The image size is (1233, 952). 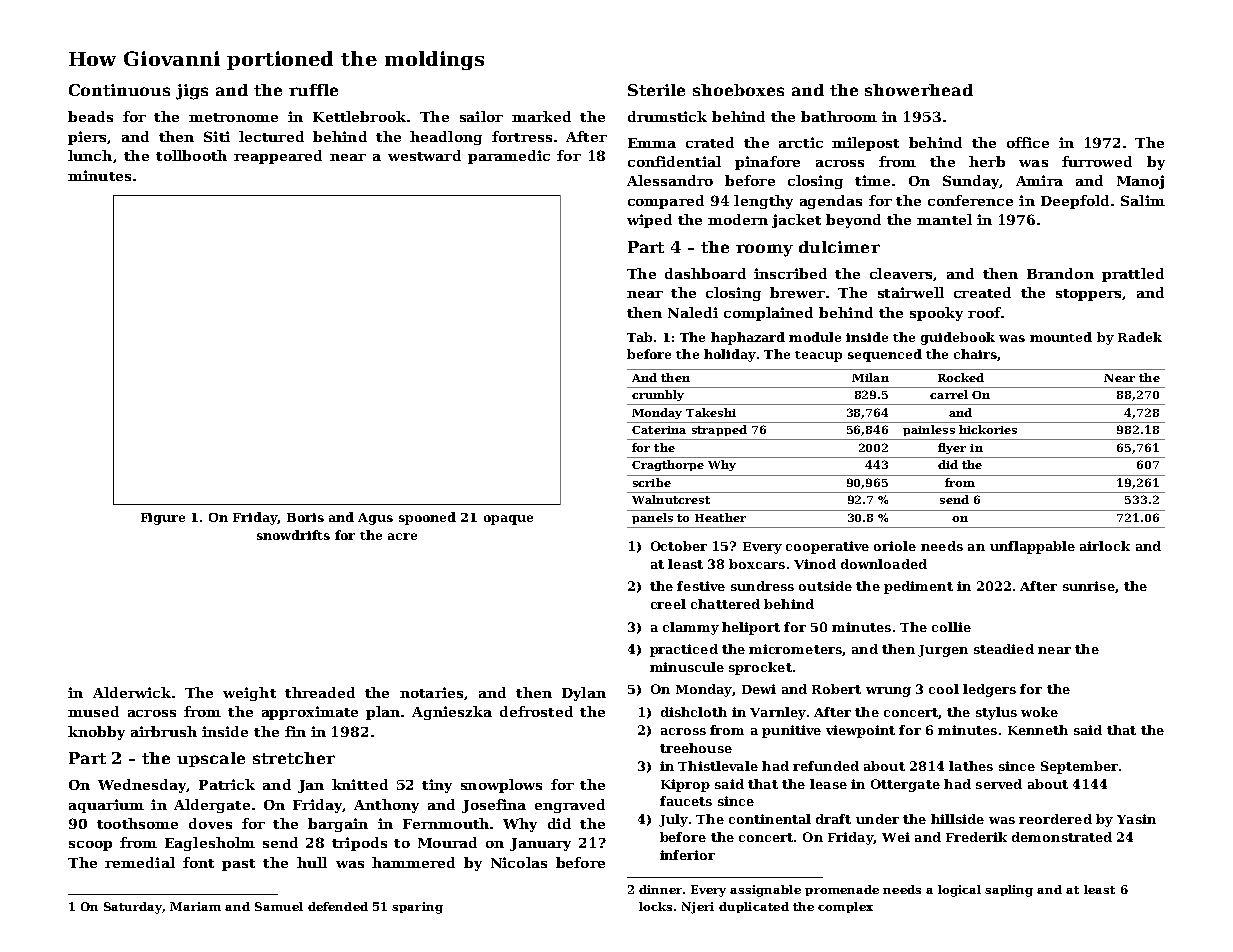 I want to click on cleavers, so click(x=901, y=273).
